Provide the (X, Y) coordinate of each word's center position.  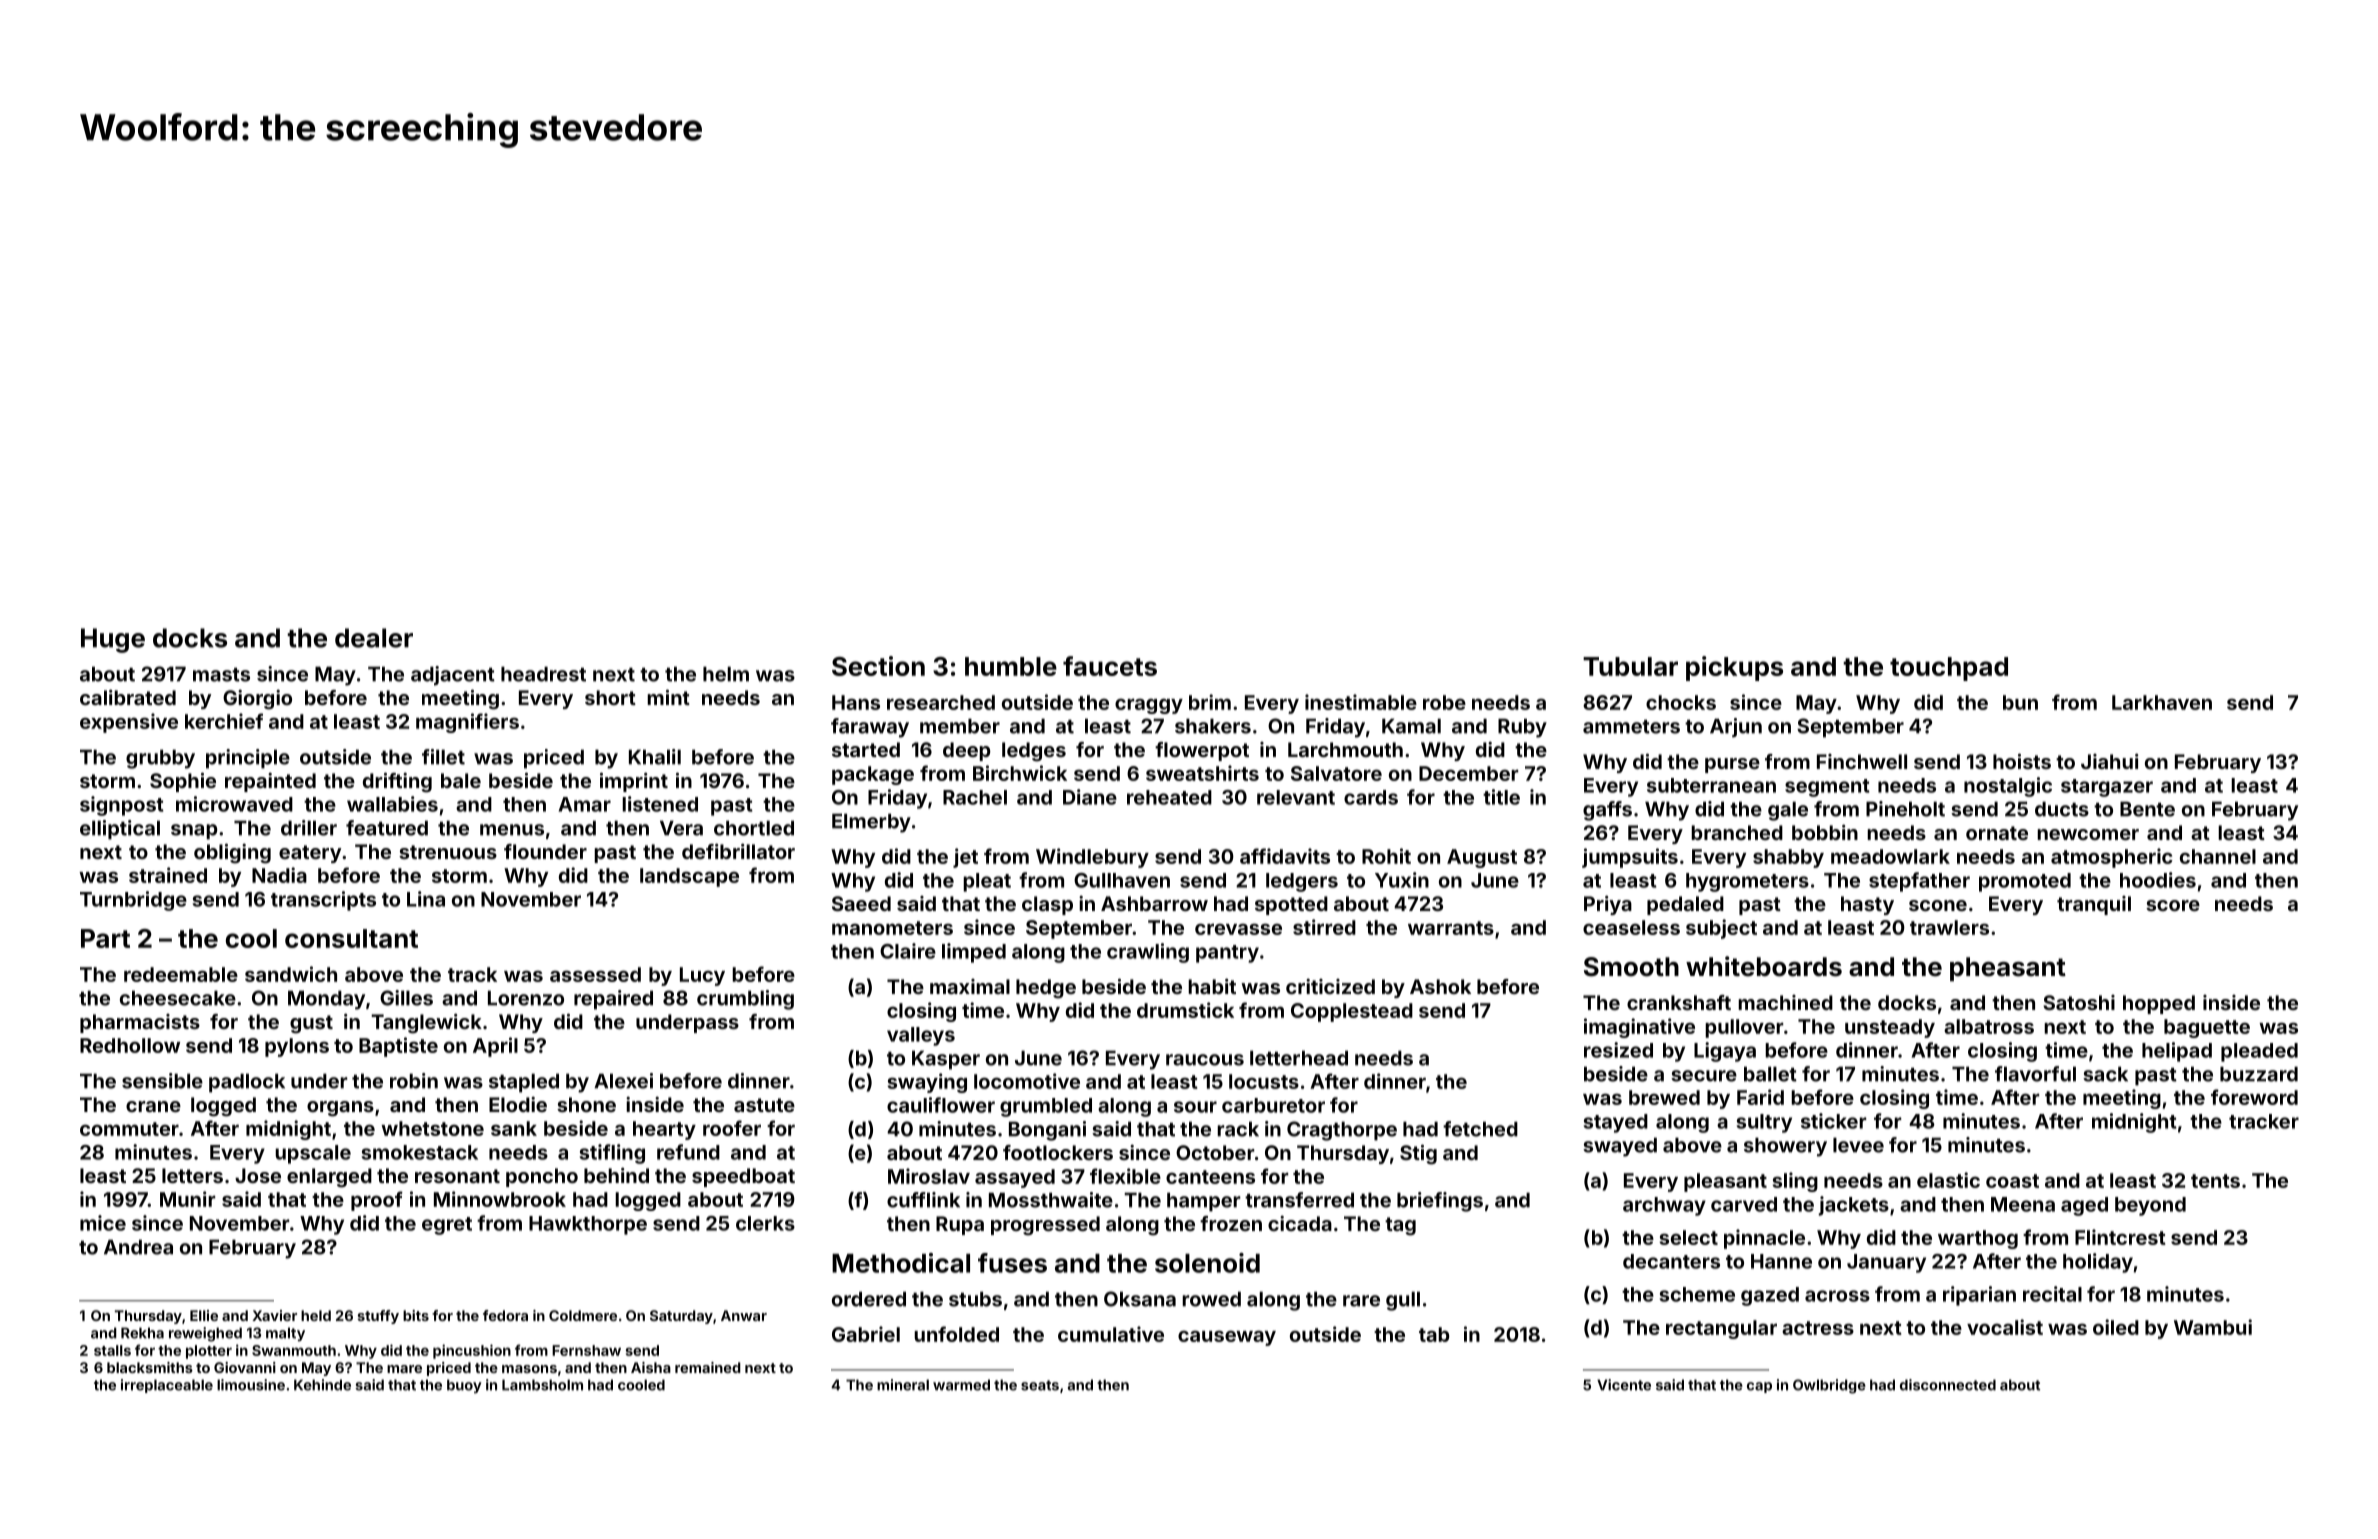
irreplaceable (167, 1386)
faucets (1110, 666)
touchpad (1949, 669)
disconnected (1948, 1385)
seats (1040, 1385)
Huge (113, 640)
